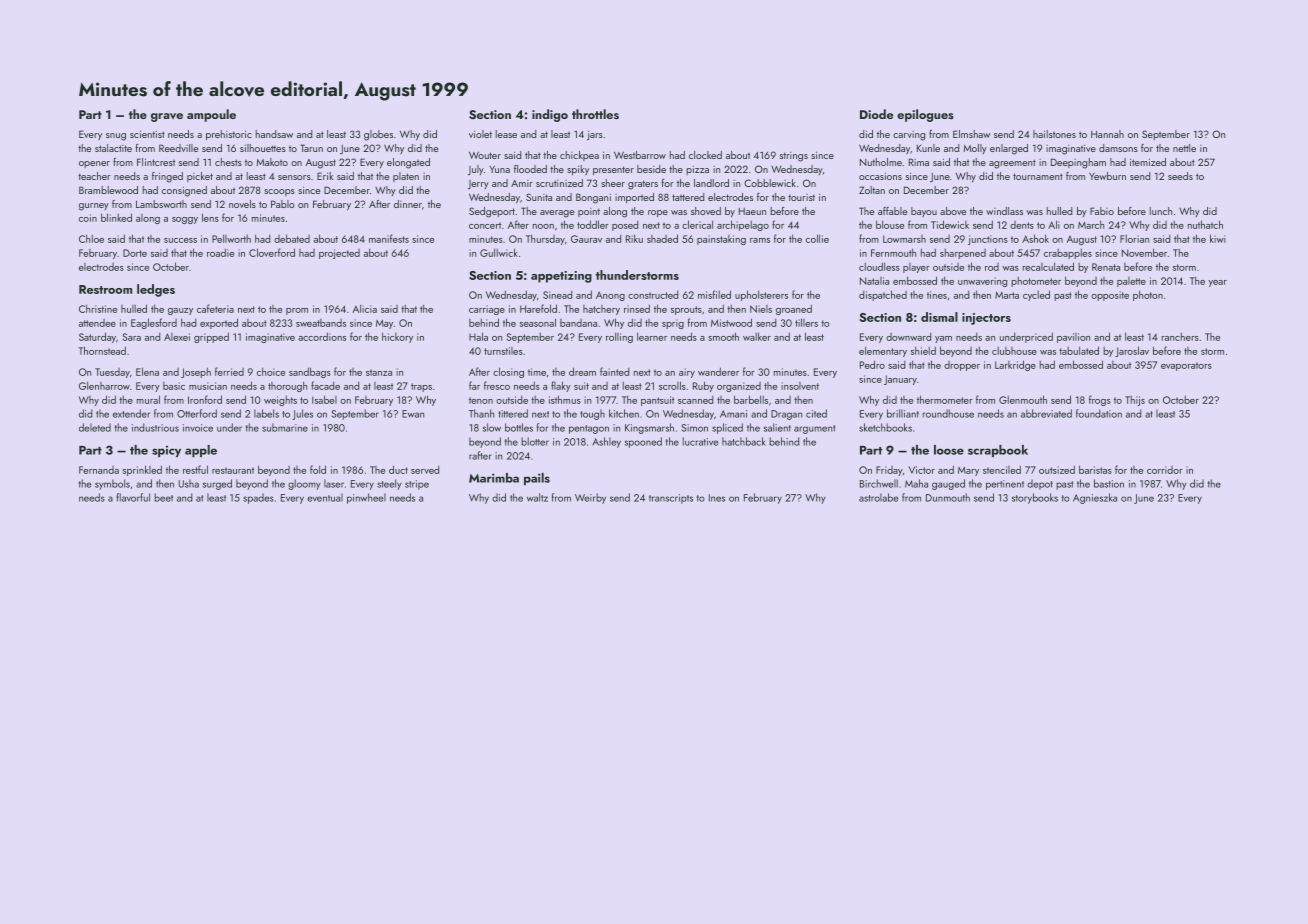  I want to click on jars, so click(595, 135).
